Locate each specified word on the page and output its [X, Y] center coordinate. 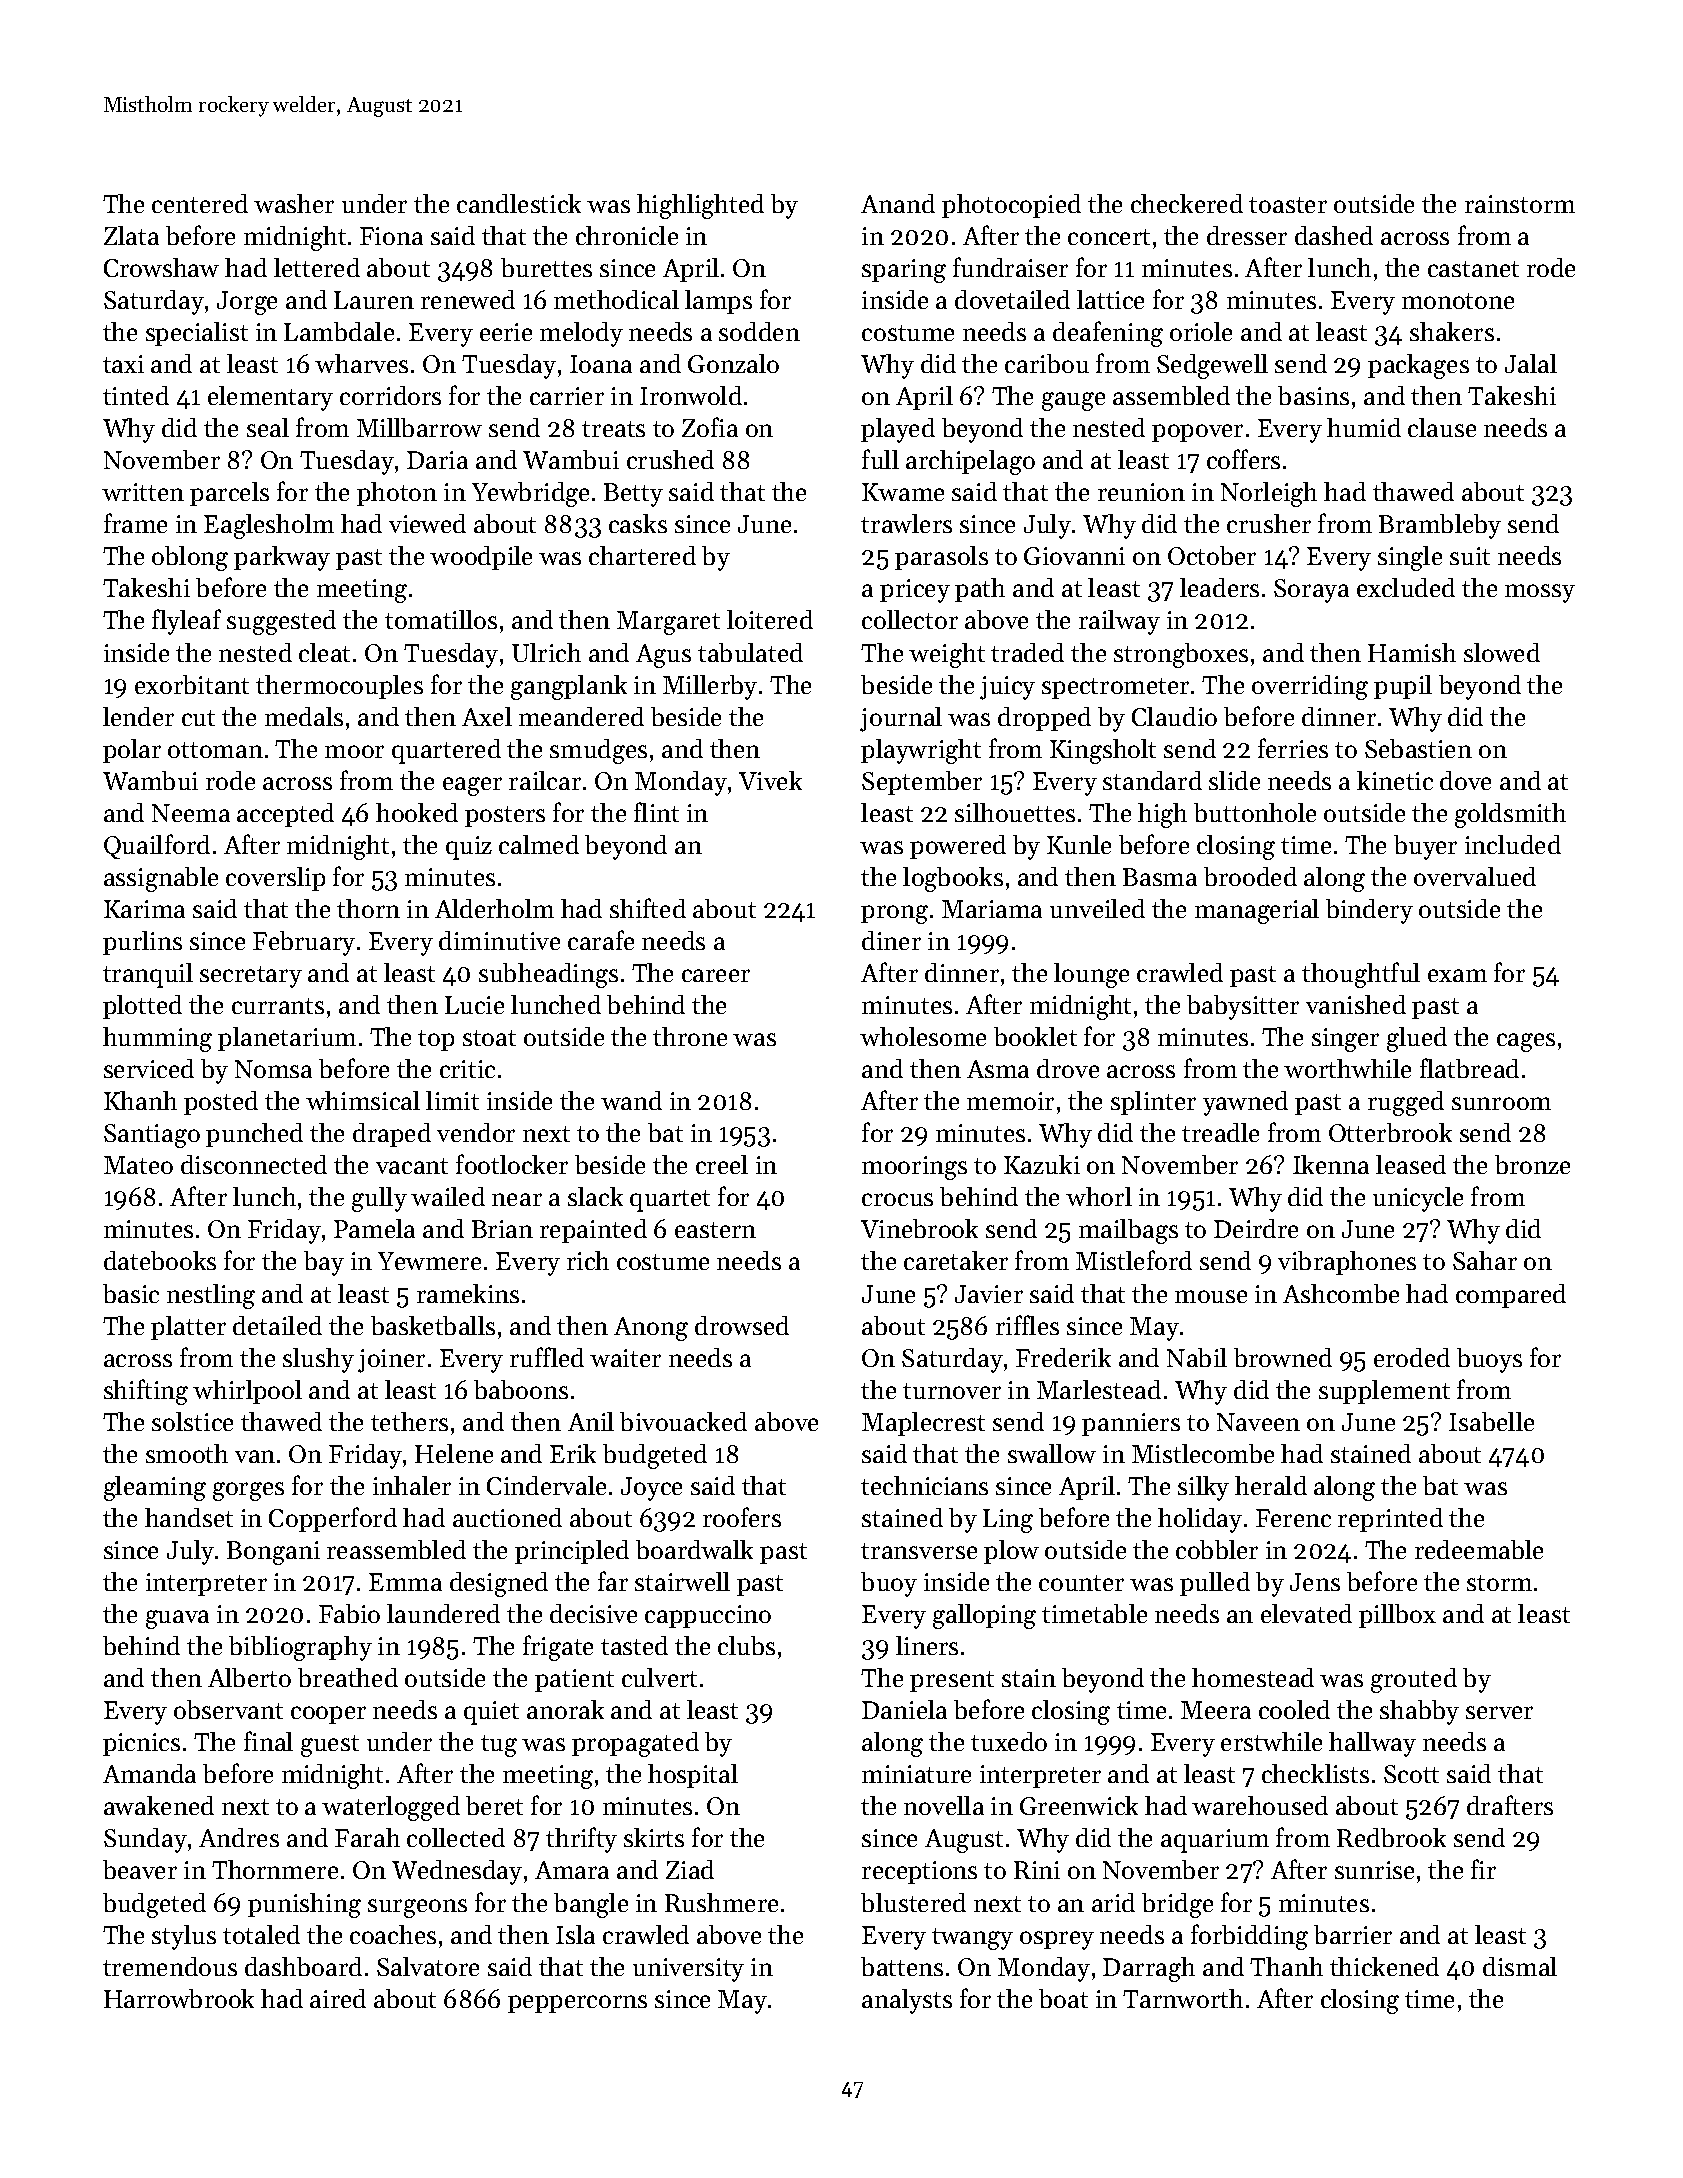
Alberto [249, 1677]
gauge [1073, 401]
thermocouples [339, 687]
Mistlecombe [1203, 1453]
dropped [1044, 719]
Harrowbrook [179, 1998]
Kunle [1079, 844]
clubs [746, 1645]
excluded [1406, 587]
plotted [142, 1007]
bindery [1369, 911]
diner [891, 940]
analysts [907, 2001]
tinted [136, 395]
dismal [1520, 1966]
